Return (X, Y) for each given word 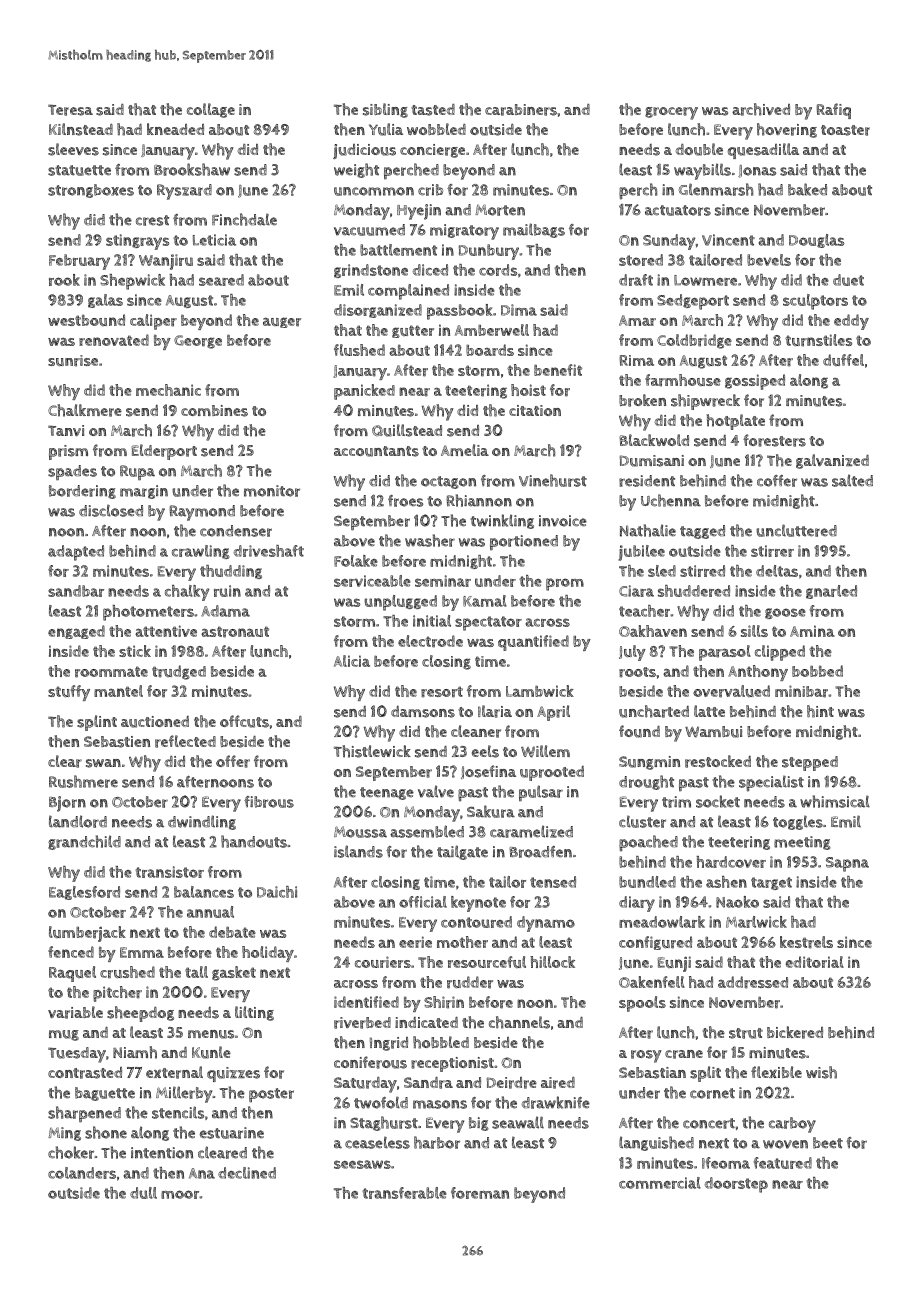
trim (676, 802)
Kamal (485, 601)
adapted (76, 553)
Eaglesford (84, 893)
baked (807, 189)
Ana (202, 1173)
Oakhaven (653, 631)
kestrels (806, 942)
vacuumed (369, 230)
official (423, 902)
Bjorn (67, 804)
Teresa (70, 110)
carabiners (521, 110)
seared (221, 280)
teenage (387, 793)
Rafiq (833, 111)
